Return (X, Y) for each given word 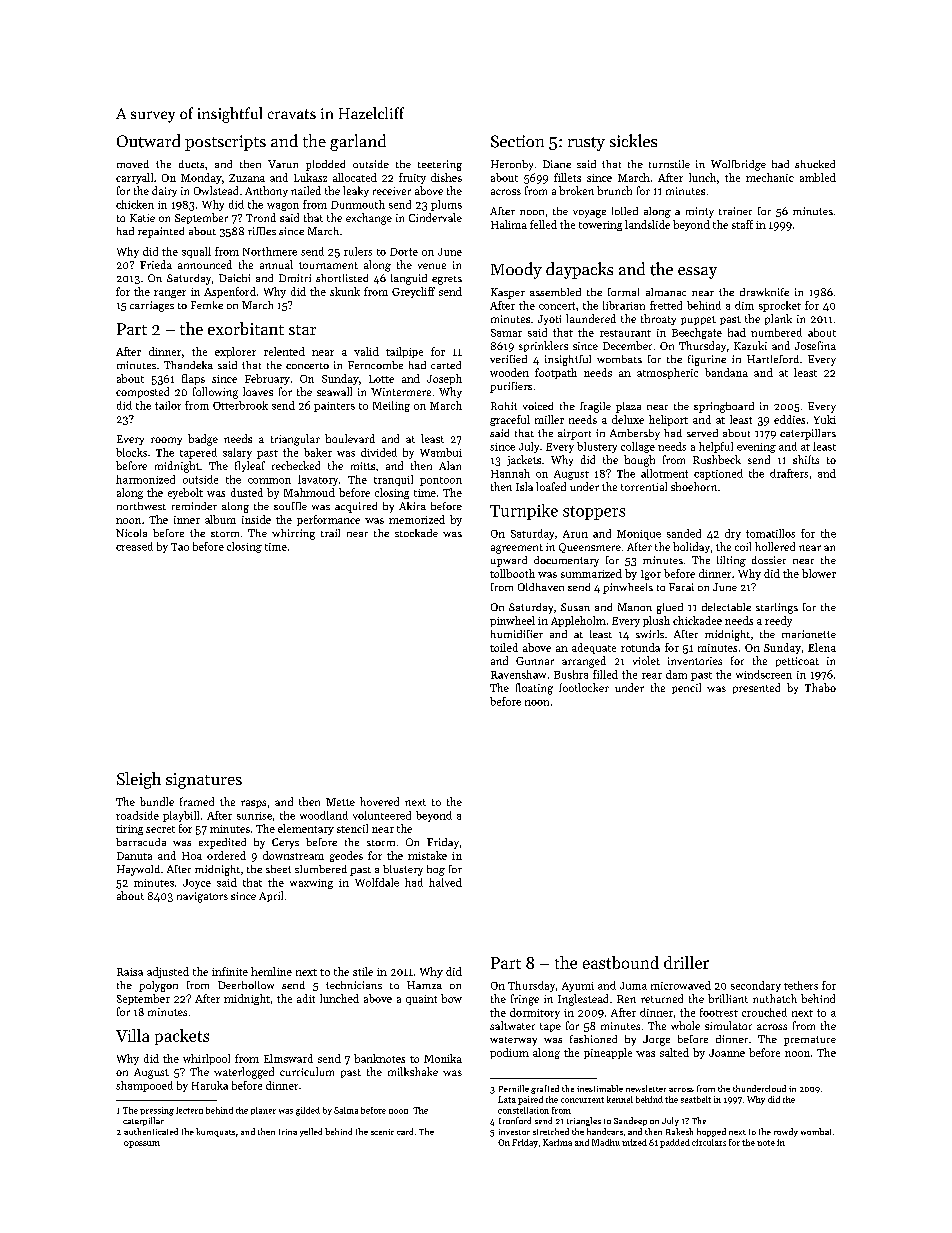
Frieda (156, 264)
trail (330, 533)
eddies (789, 419)
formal (623, 292)
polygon (158, 986)
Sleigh (139, 780)
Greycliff (413, 292)
